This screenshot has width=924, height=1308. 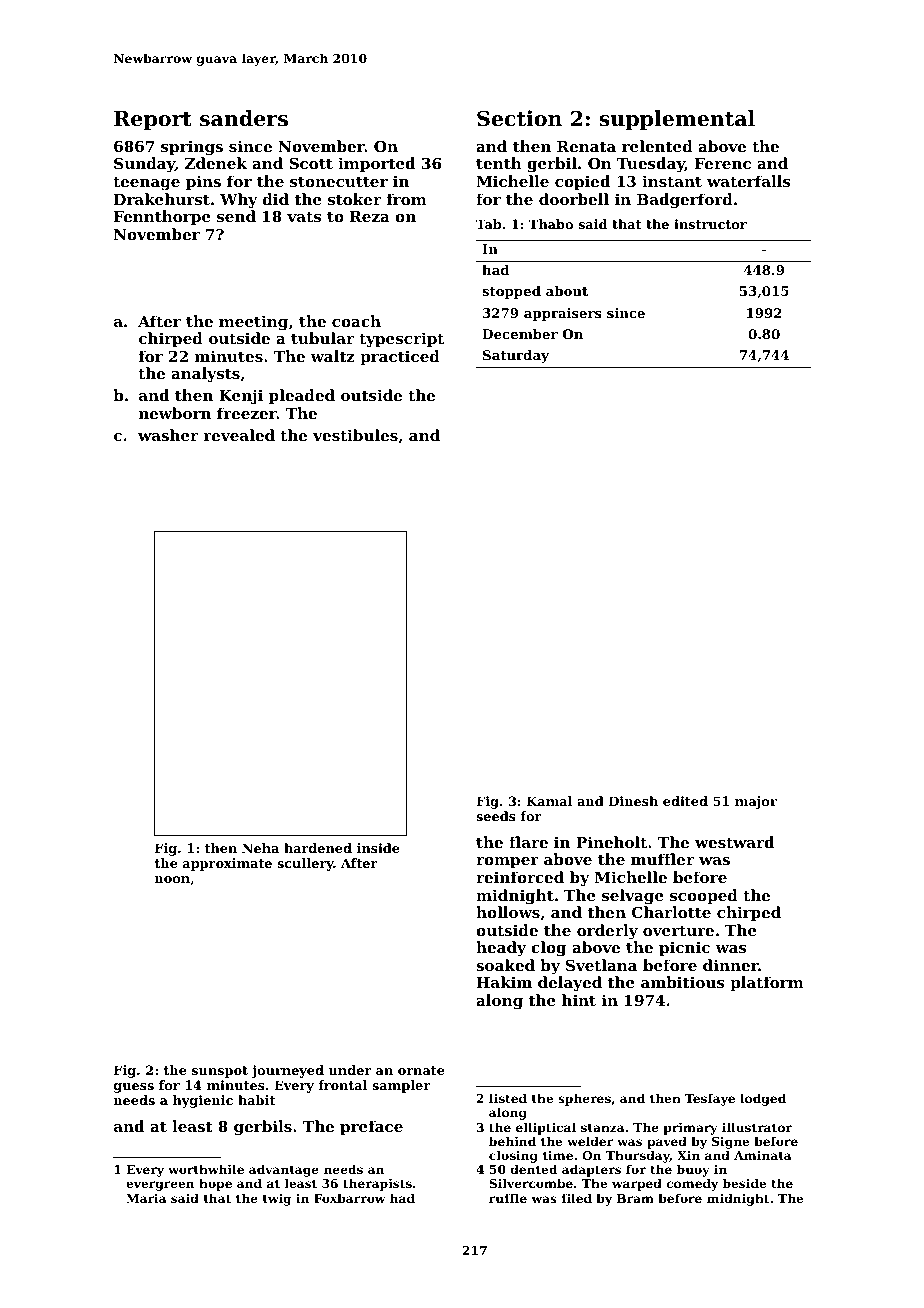 I want to click on Dinesh, so click(x=633, y=801).
